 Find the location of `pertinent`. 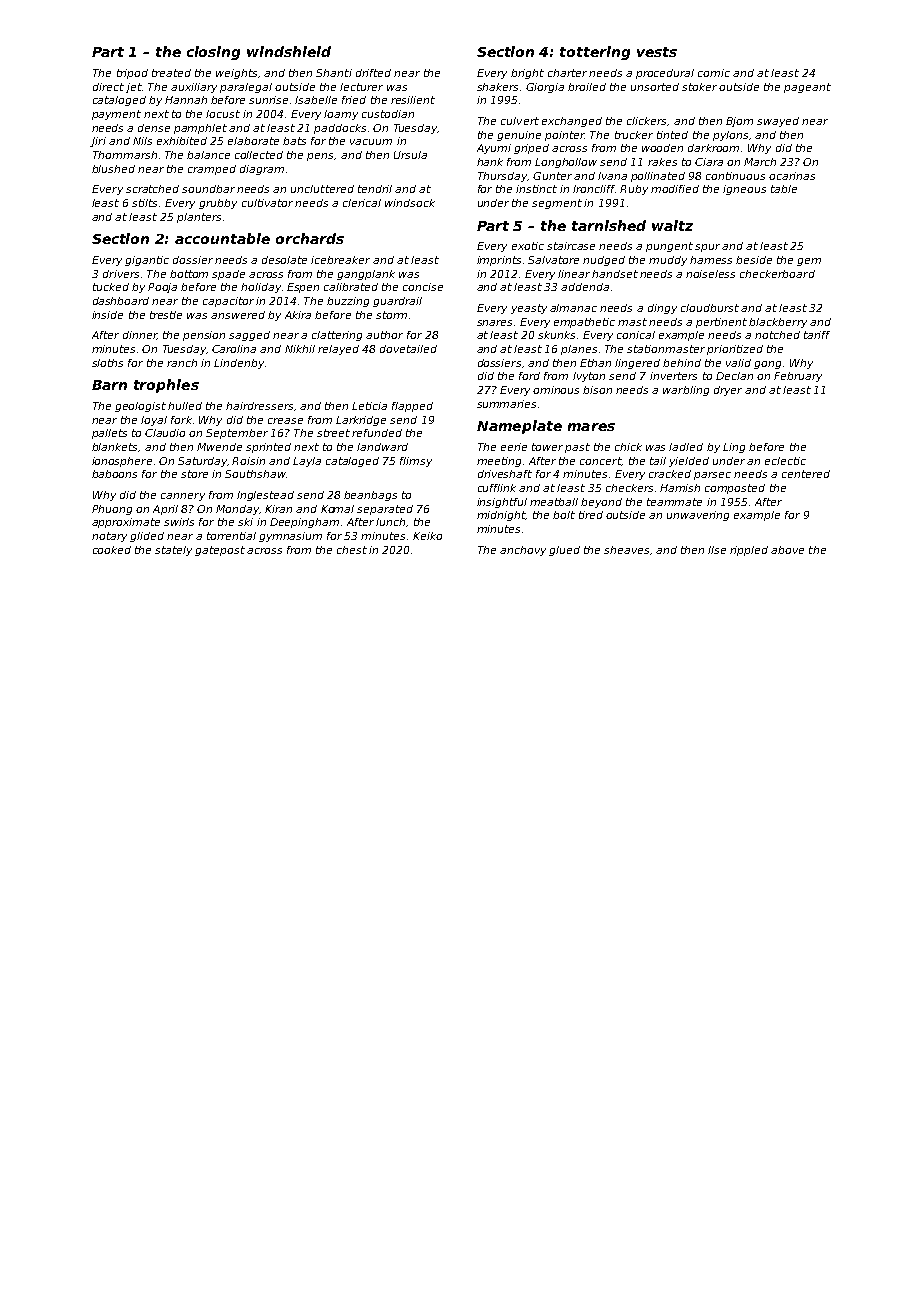

pertinent is located at coordinates (721, 323).
